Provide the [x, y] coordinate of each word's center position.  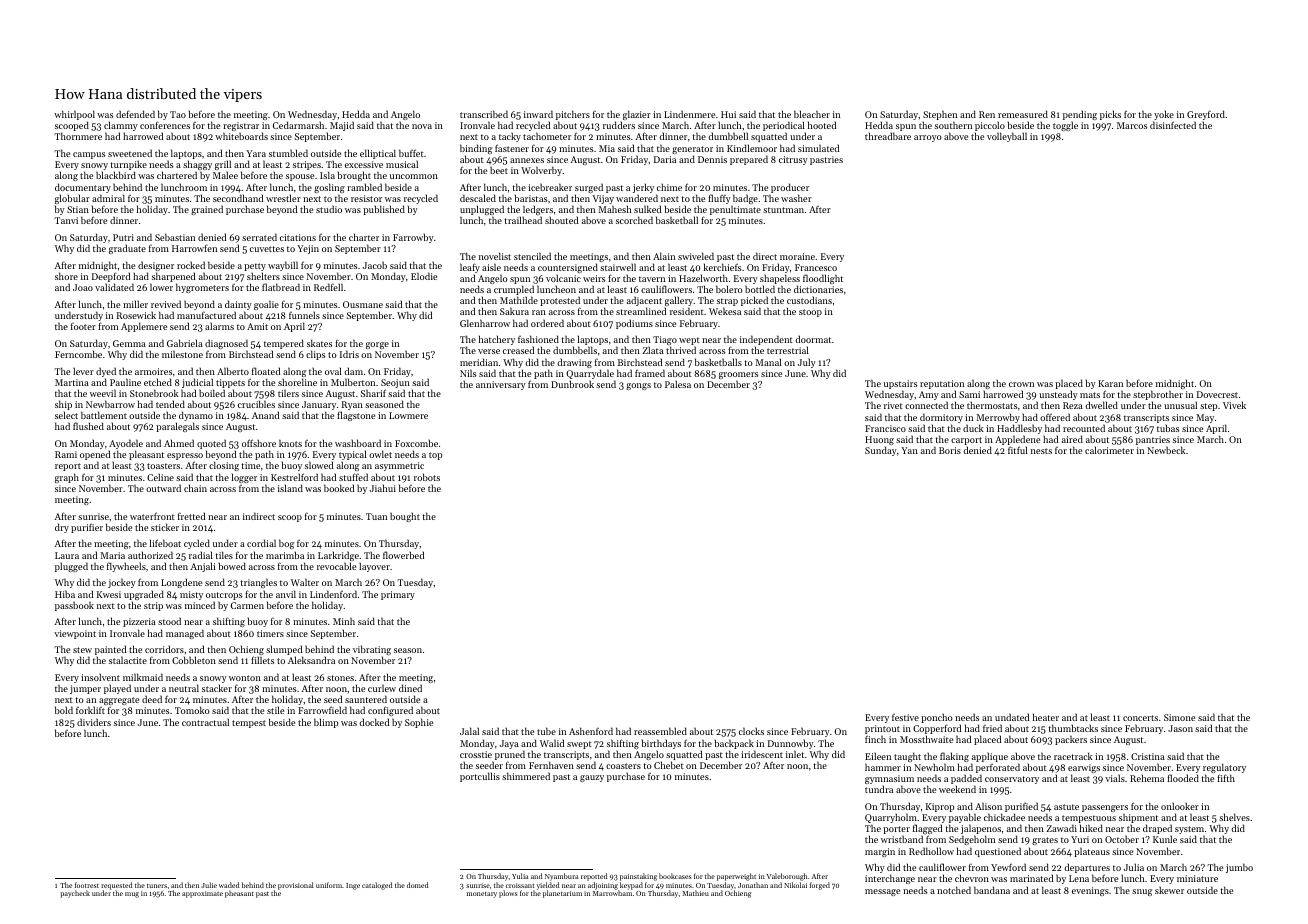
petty [255, 267]
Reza [1073, 405]
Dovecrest [1217, 394]
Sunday [881, 451]
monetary [482, 895]
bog [286, 544]
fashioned [538, 339]
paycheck [75, 894]
